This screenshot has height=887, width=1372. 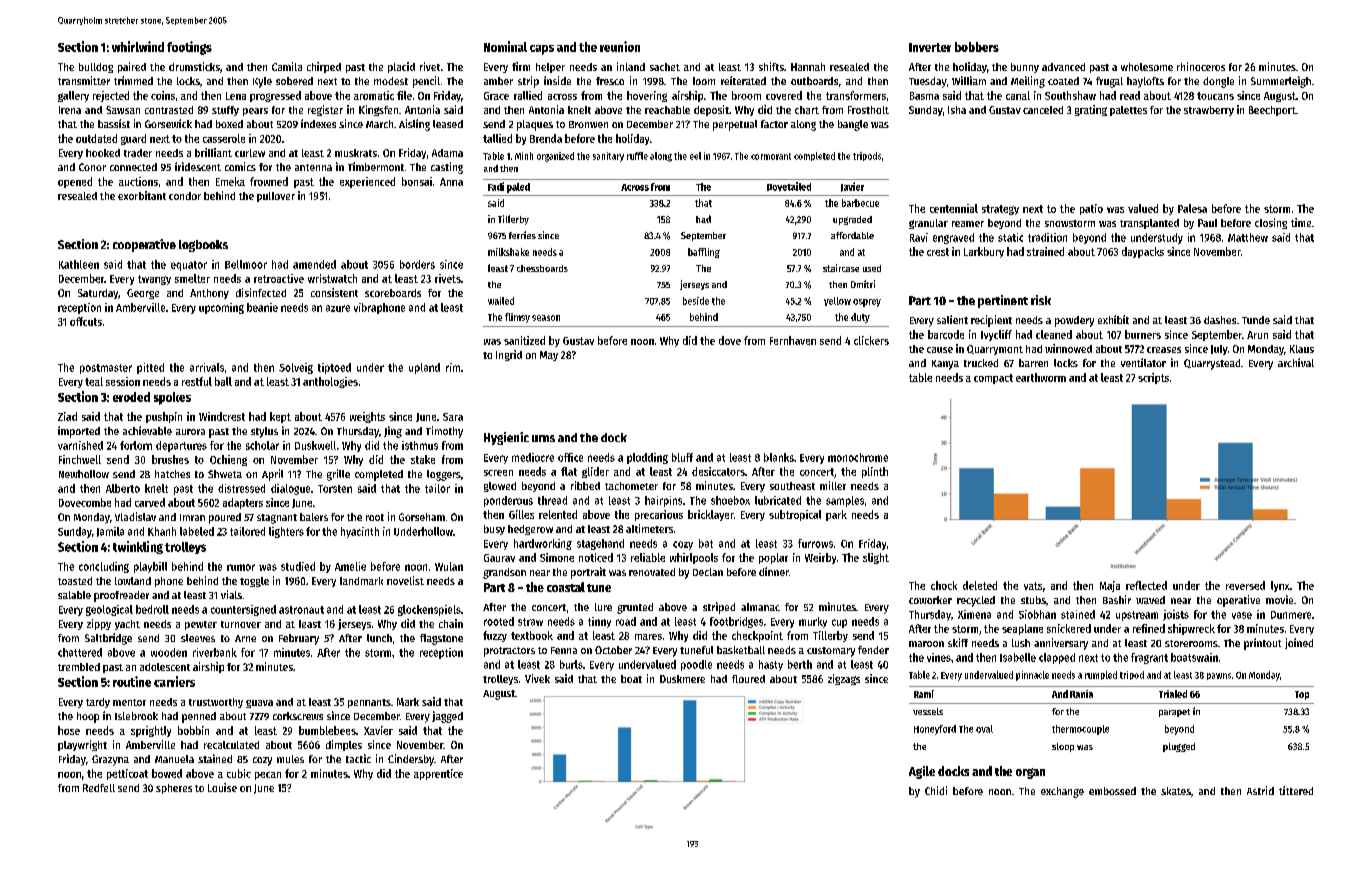 What do you see at coordinates (438, 774) in the screenshot?
I see `apprentice` at bounding box center [438, 774].
